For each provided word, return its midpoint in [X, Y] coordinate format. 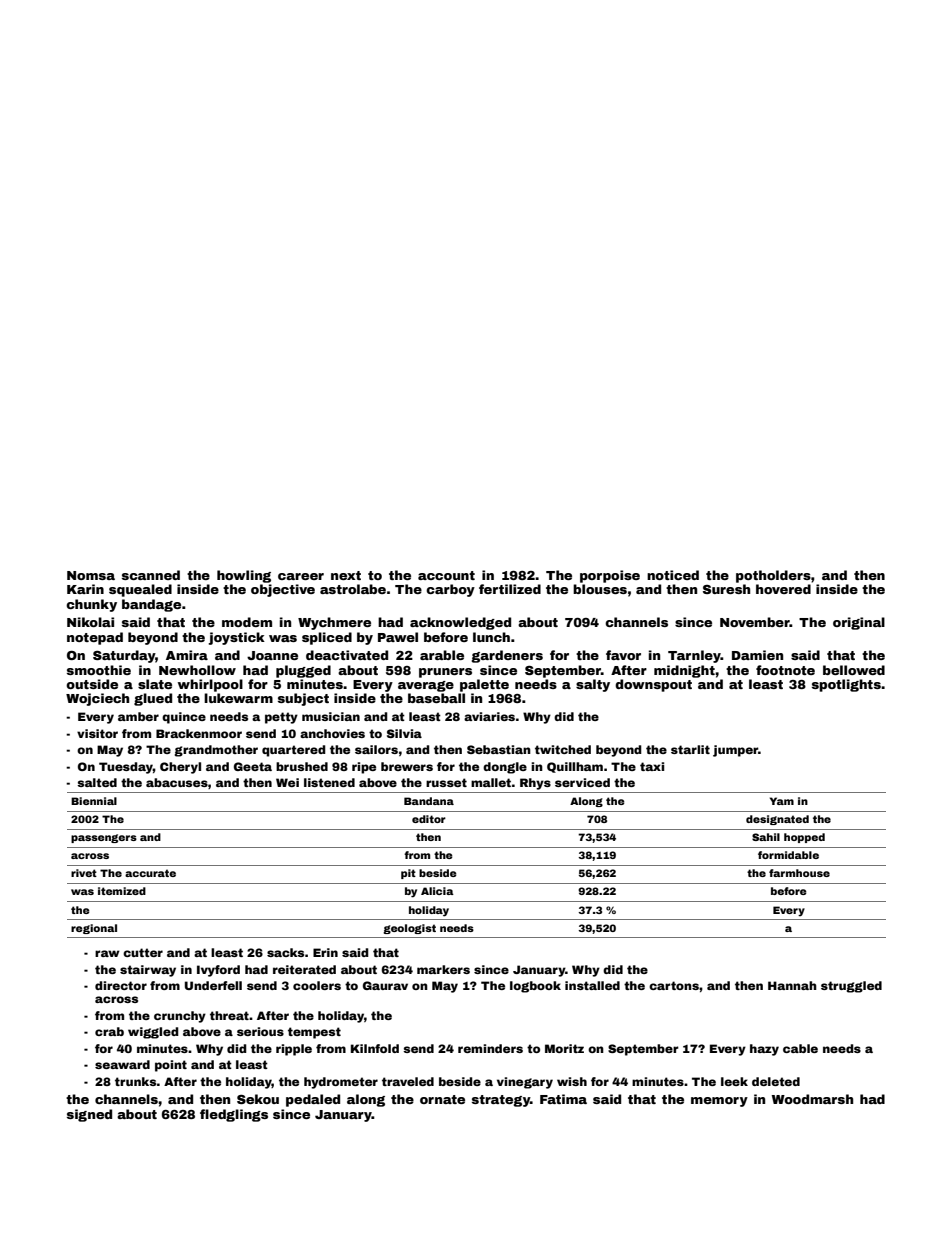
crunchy [180, 1017]
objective [283, 590]
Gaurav [385, 985]
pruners [445, 673]
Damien [757, 655]
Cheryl [180, 768]
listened [329, 782]
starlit [690, 749]
